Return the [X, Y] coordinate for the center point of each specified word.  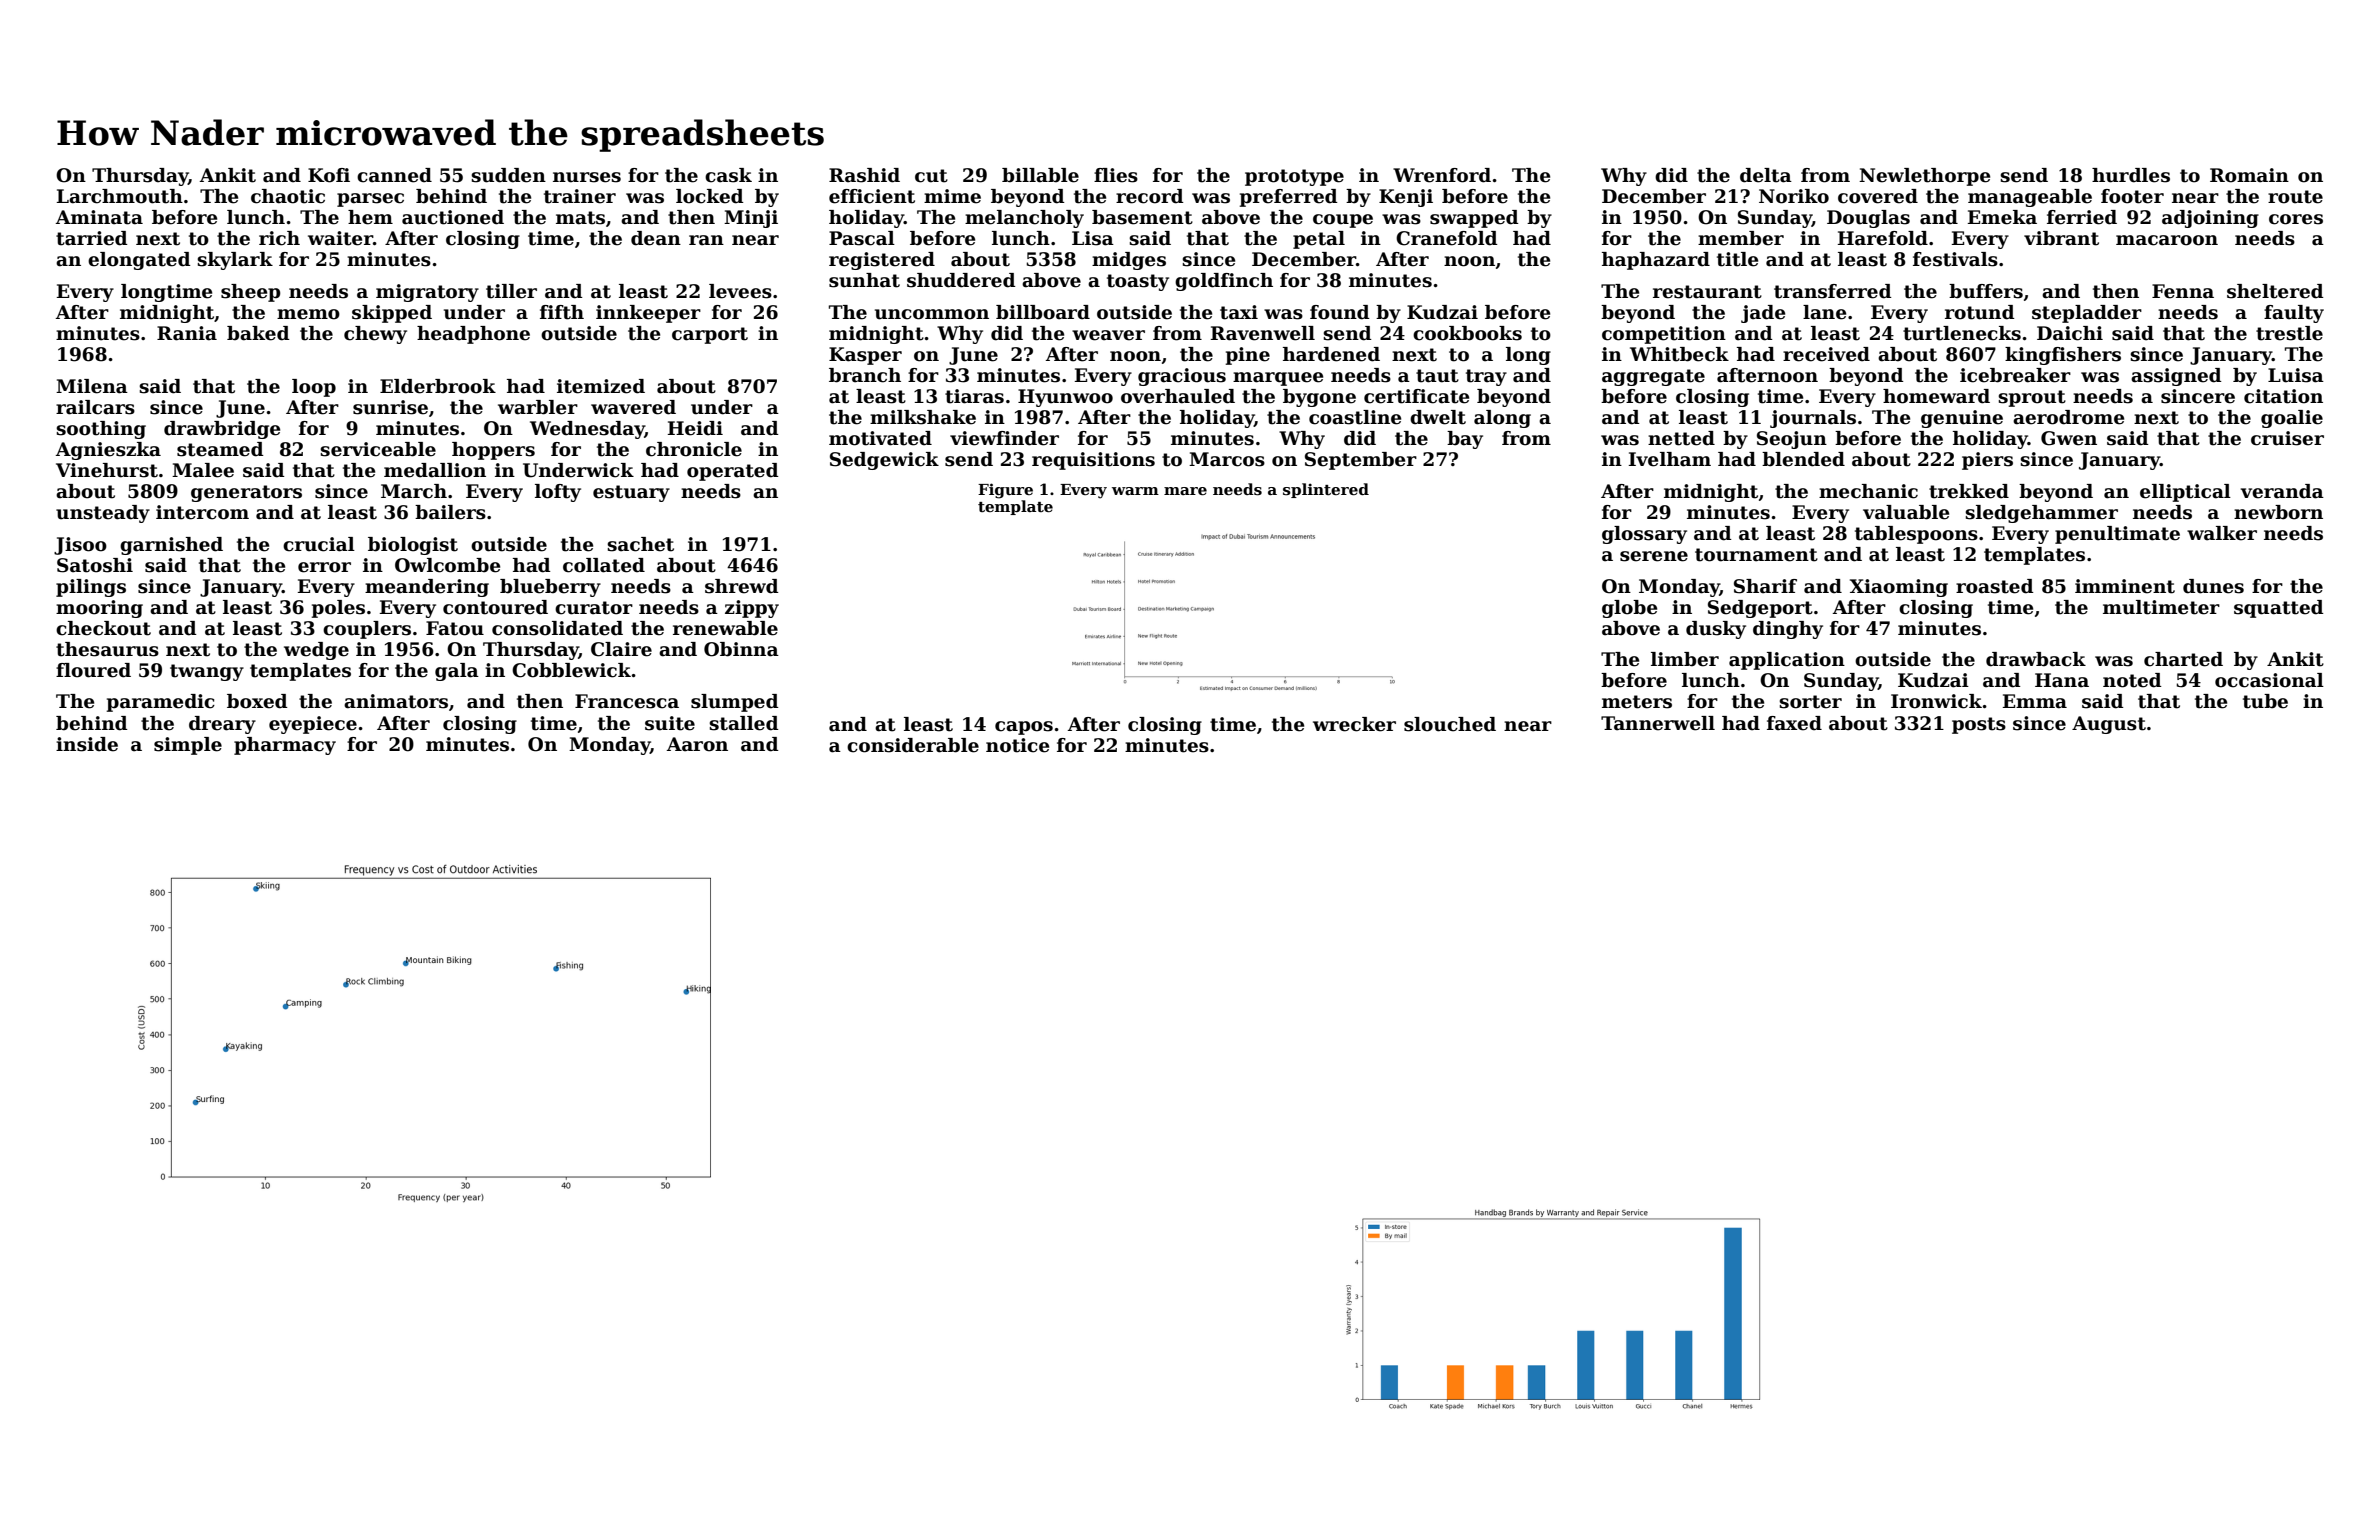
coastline [1355, 417]
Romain [2249, 175]
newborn [2278, 512]
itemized [601, 386]
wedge [316, 651]
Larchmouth [120, 196]
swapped [1474, 219]
